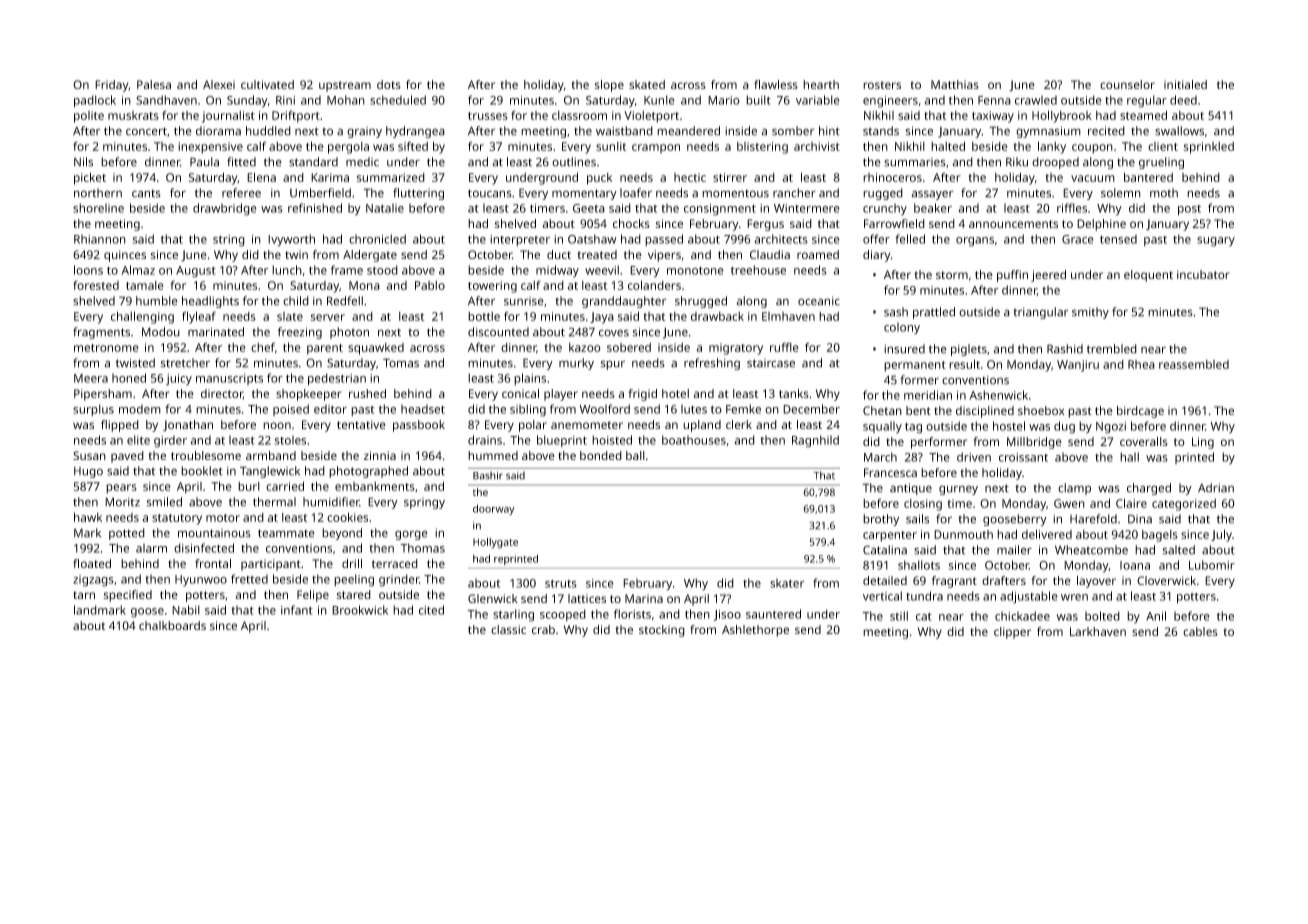 This screenshot has width=1308, height=924. What do you see at coordinates (1012, 633) in the screenshot?
I see `clipper` at bounding box center [1012, 633].
